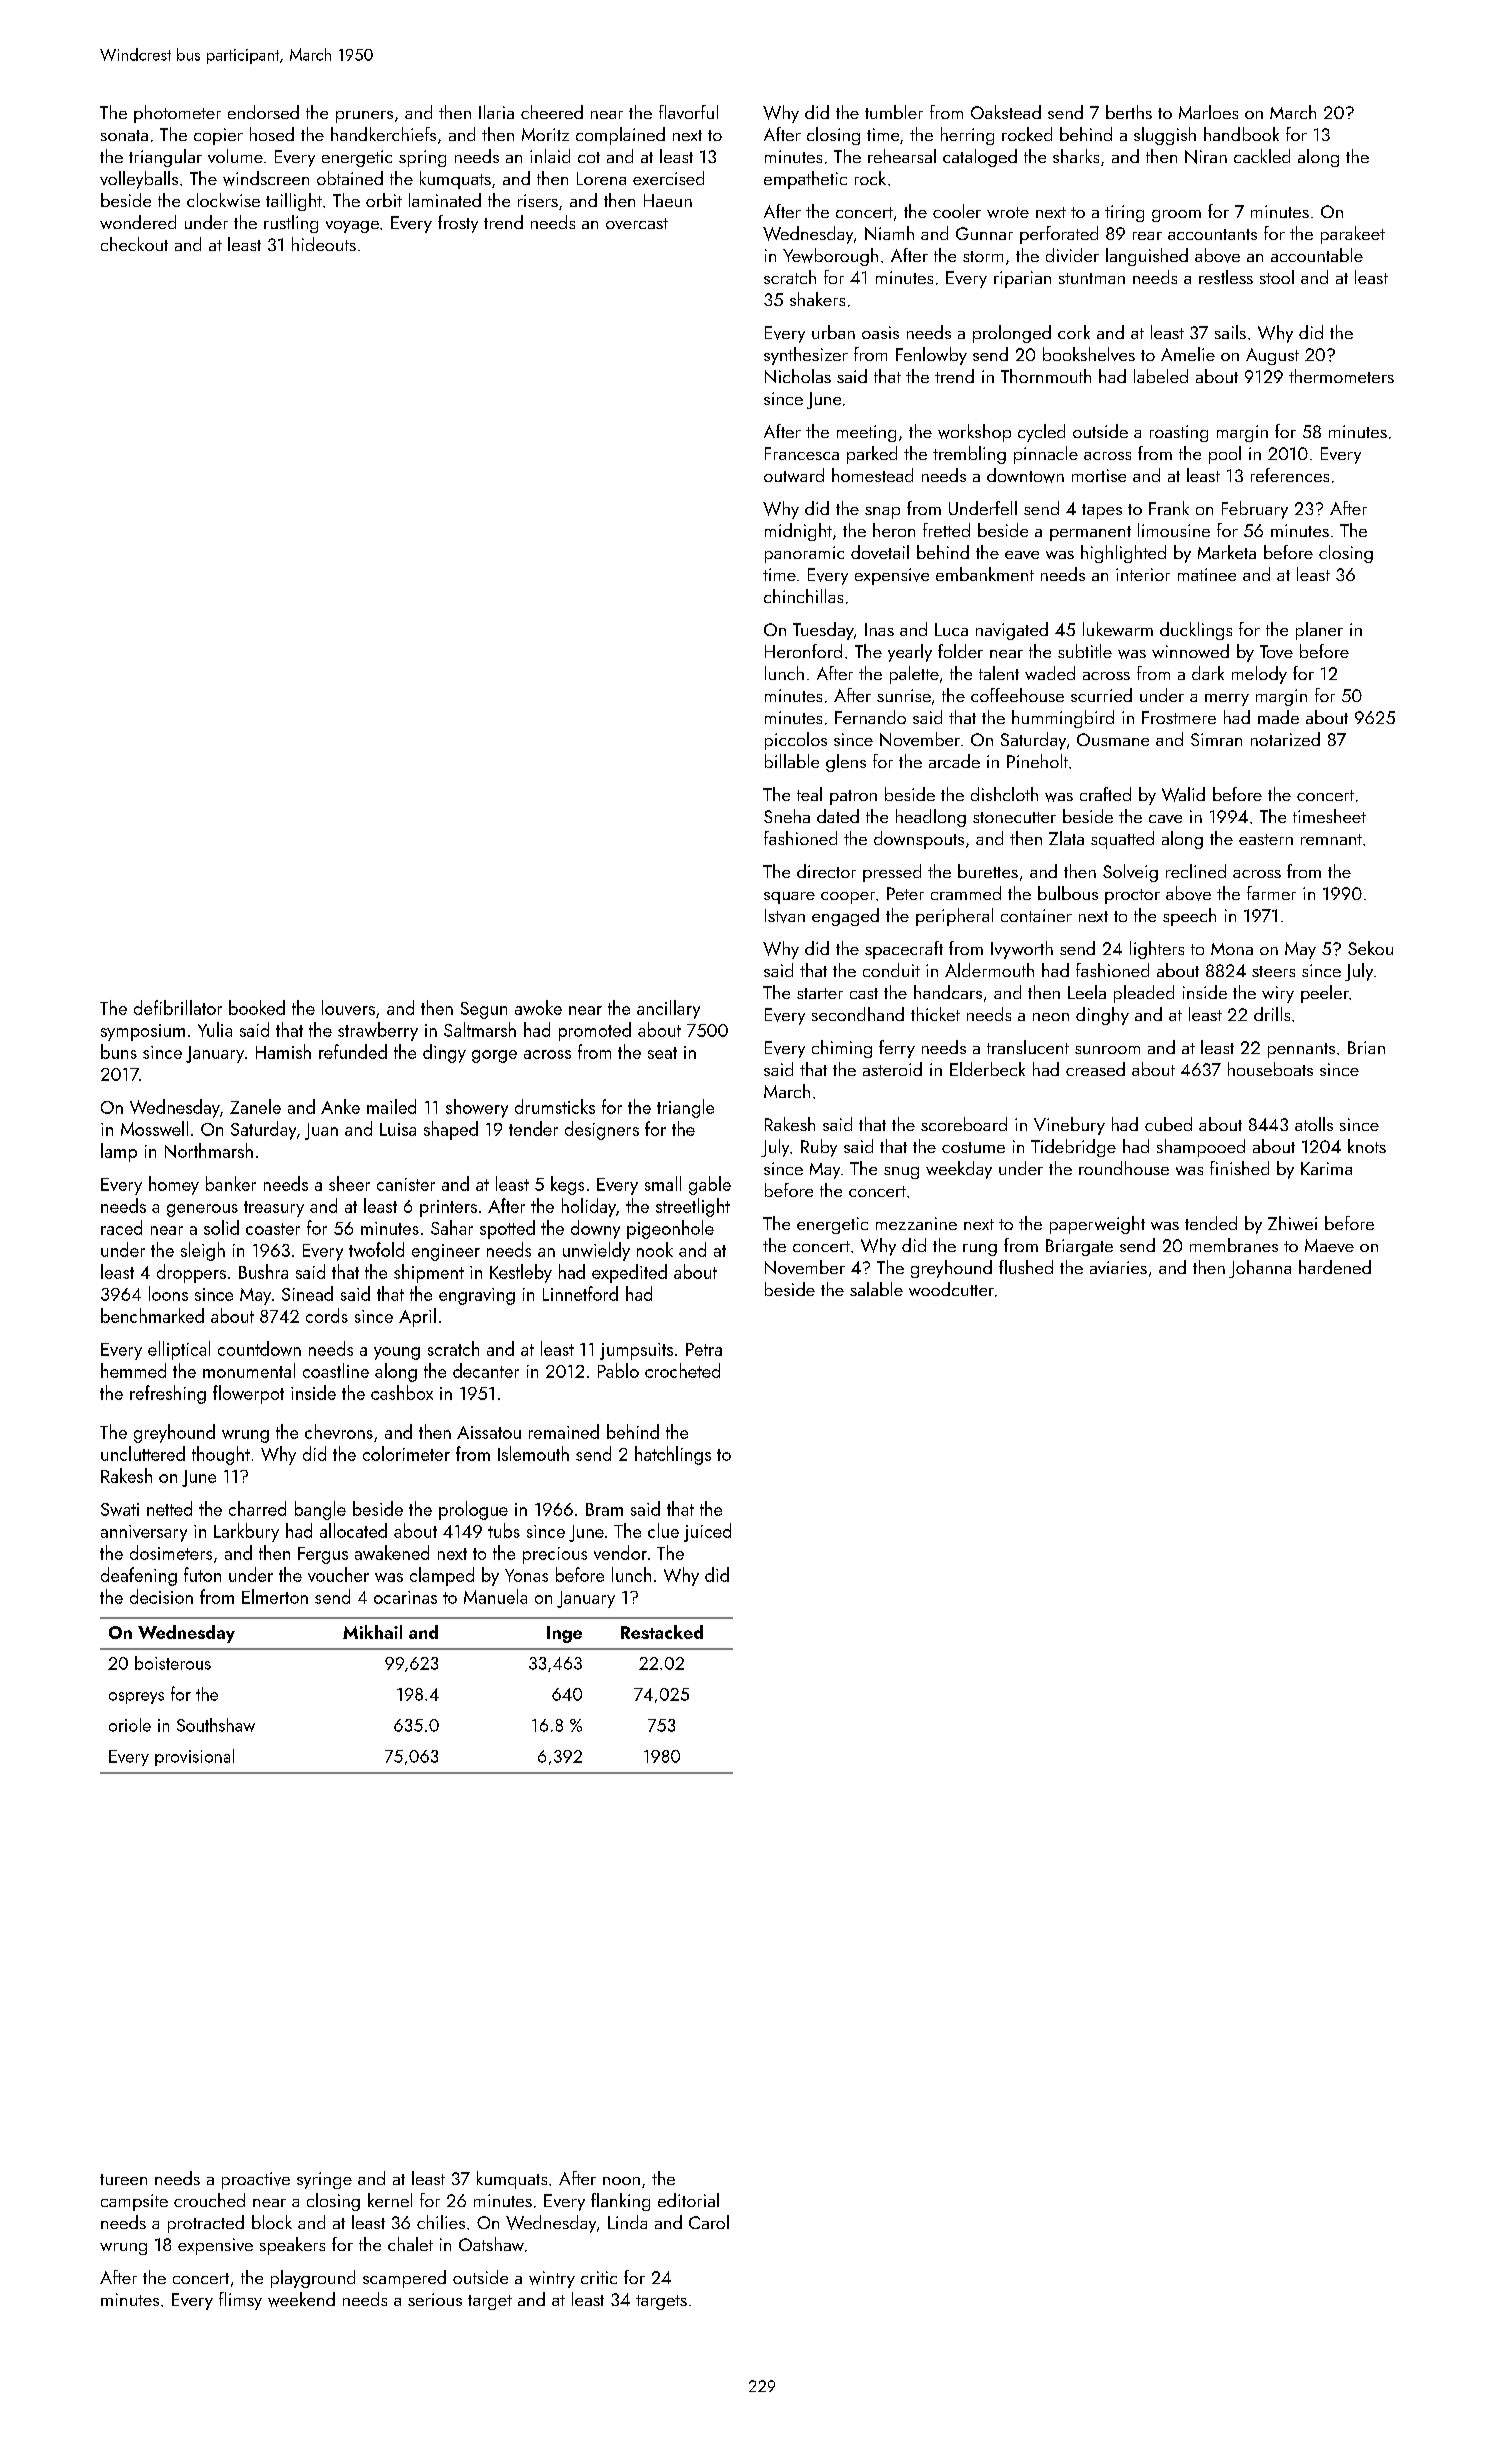 The image size is (1496, 2464). What do you see at coordinates (662, 1632) in the screenshot?
I see `Restacked` at bounding box center [662, 1632].
